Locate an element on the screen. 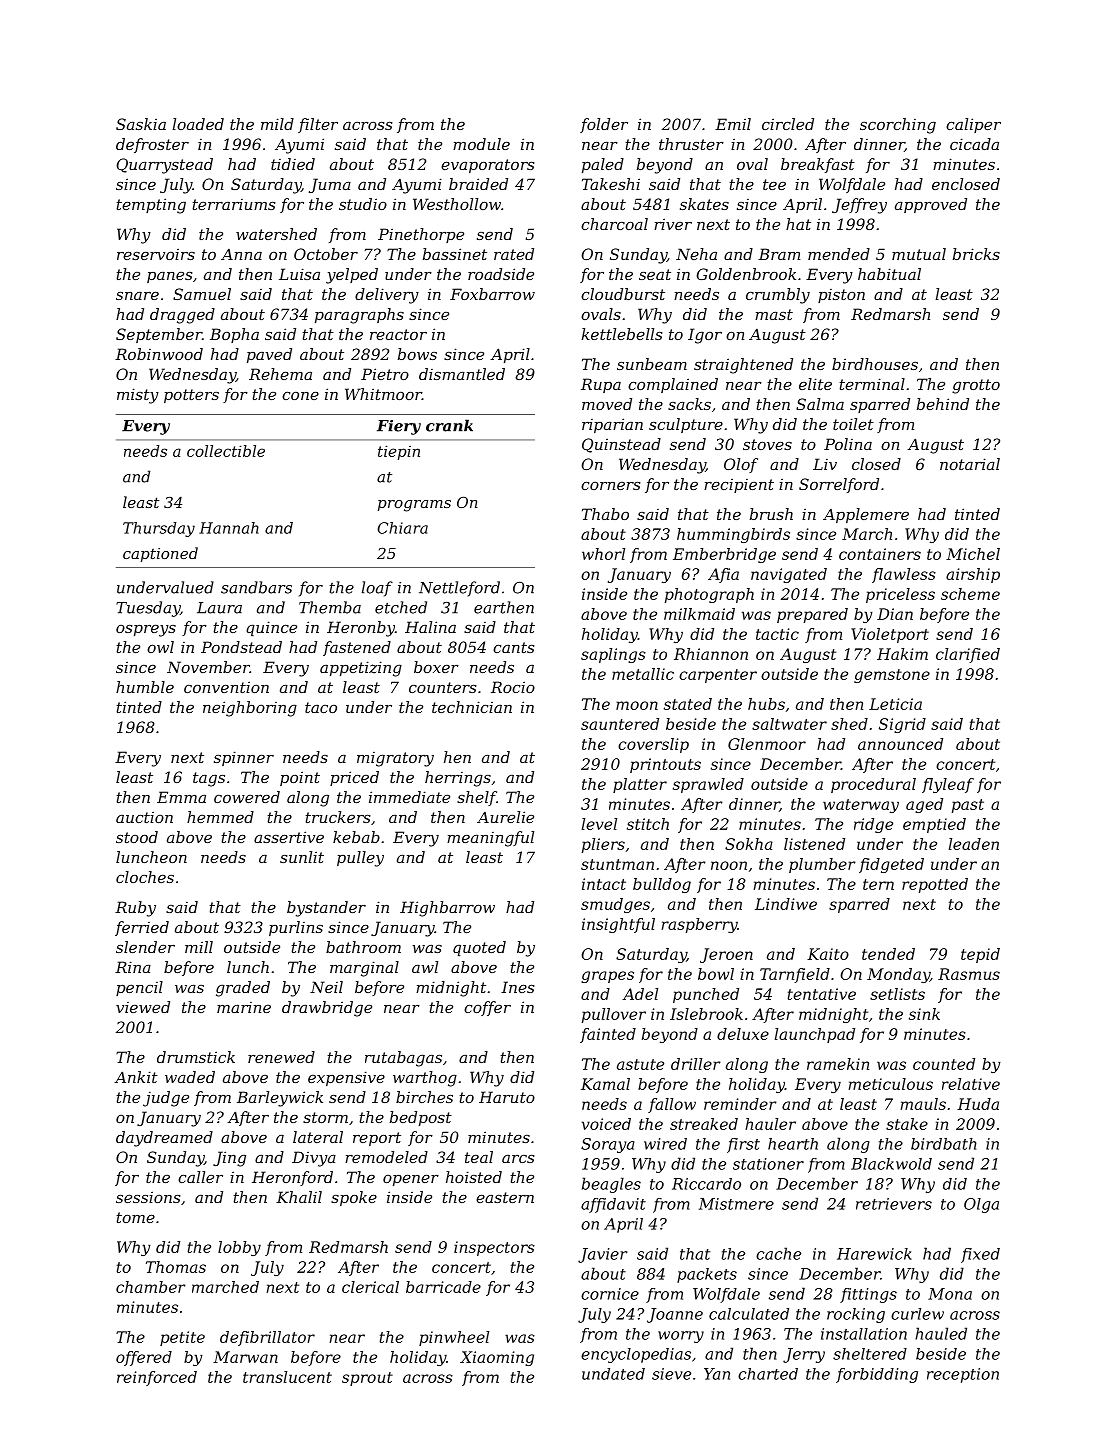 The width and height of the screenshot is (1116, 1444). Luisa is located at coordinates (299, 274).
